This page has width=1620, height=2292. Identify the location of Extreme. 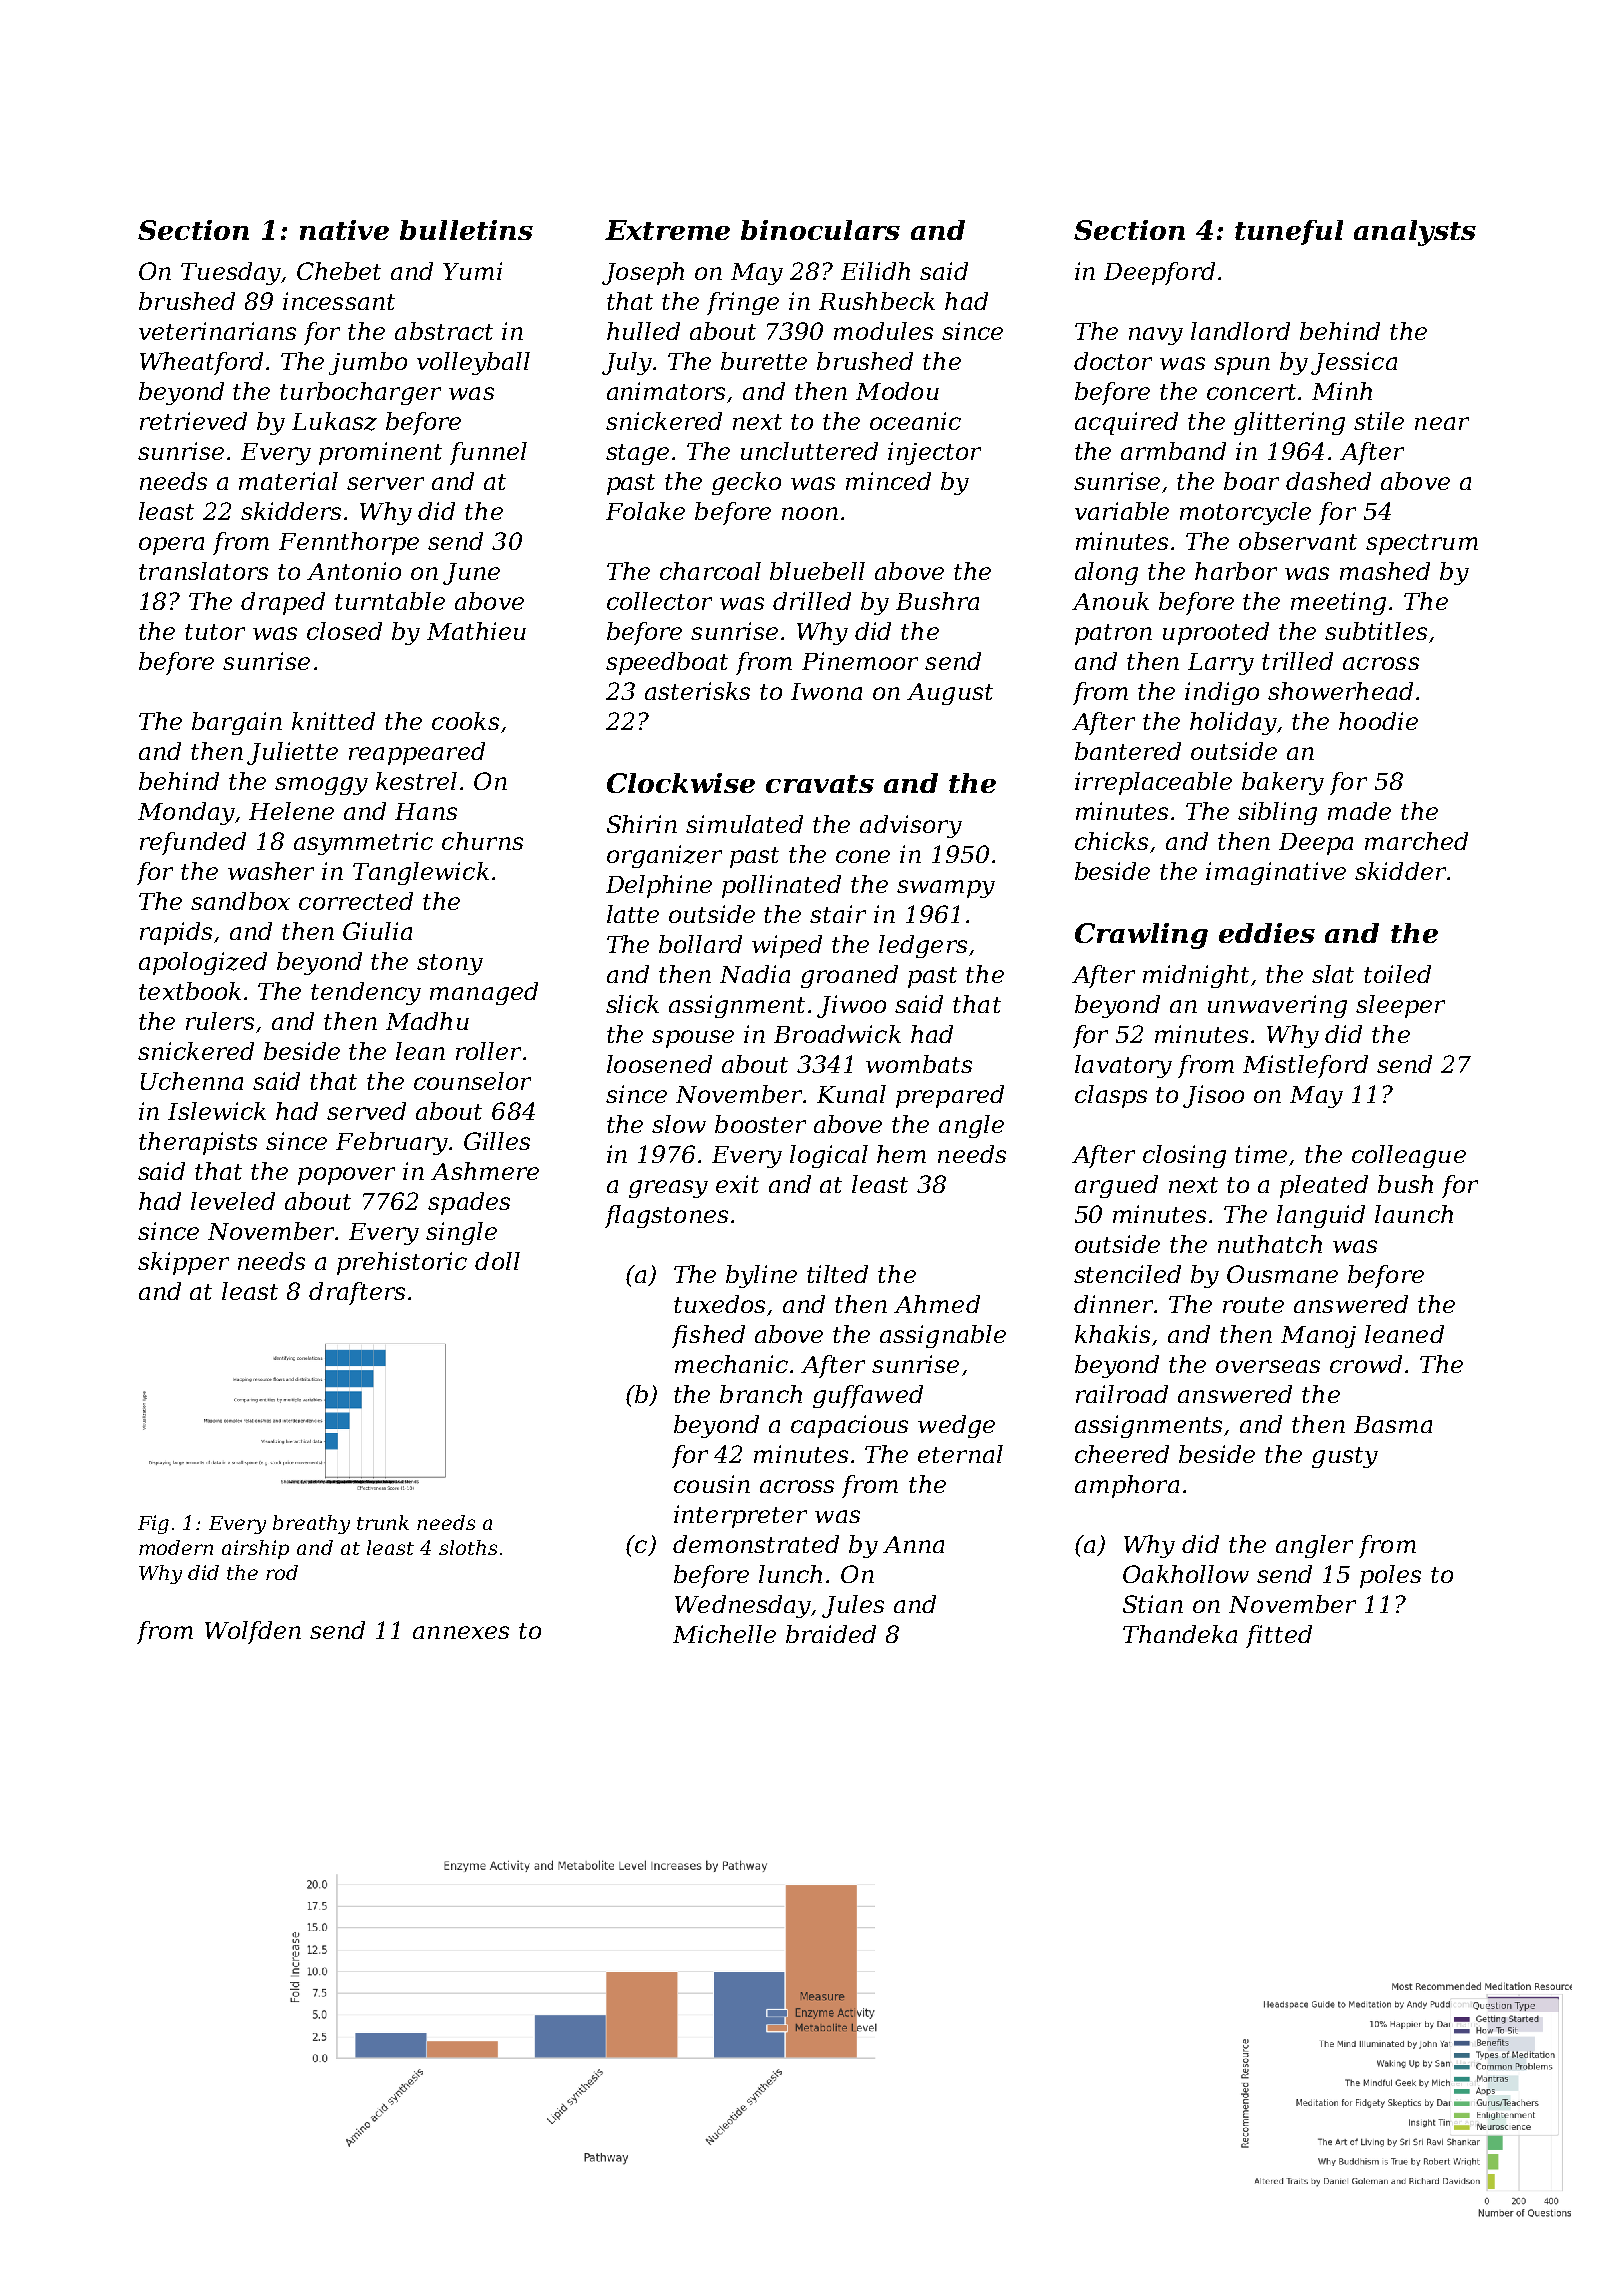
(667, 230).
